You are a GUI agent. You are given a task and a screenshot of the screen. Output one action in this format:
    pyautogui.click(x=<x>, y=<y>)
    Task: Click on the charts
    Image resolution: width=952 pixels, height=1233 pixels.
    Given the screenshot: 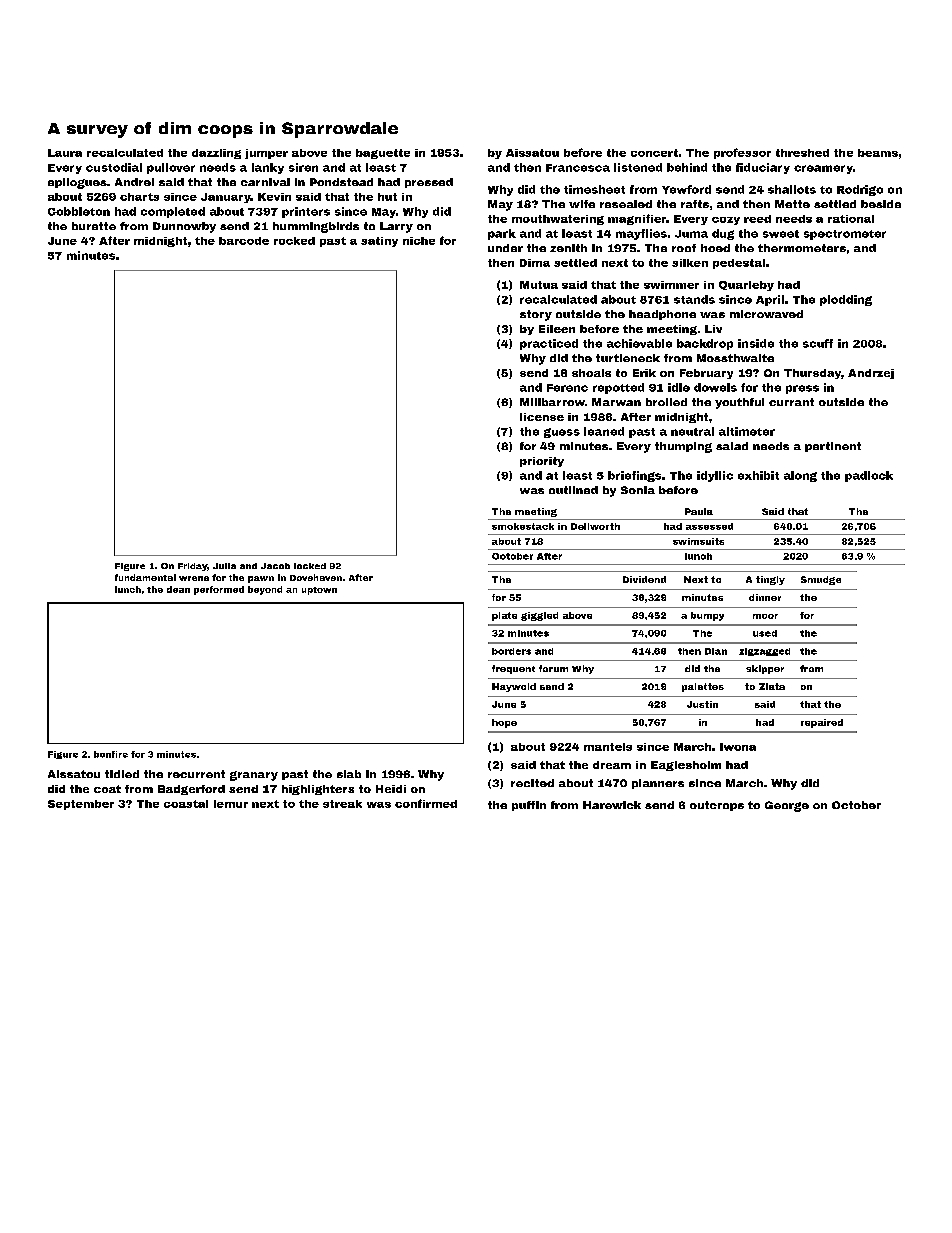 What is the action you would take?
    pyautogui.click(x=139, y=197)
